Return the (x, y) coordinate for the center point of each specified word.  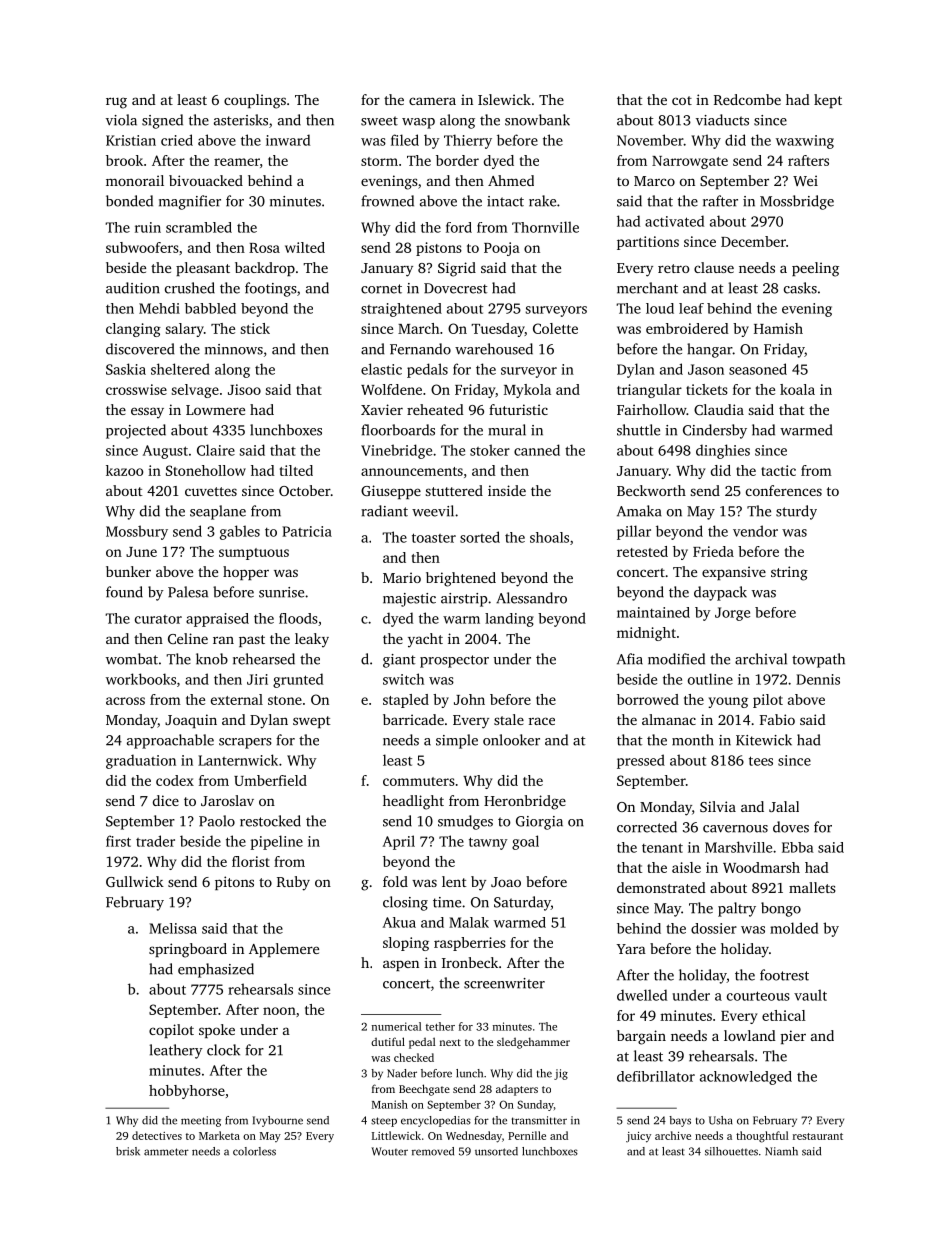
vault (810, 995)
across (125, 701)
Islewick (504, 99)
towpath (818, 660)
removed (433, 1151)
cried (177, 140)
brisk (128, 1151)
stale (509, 719)
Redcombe (747, 99)
